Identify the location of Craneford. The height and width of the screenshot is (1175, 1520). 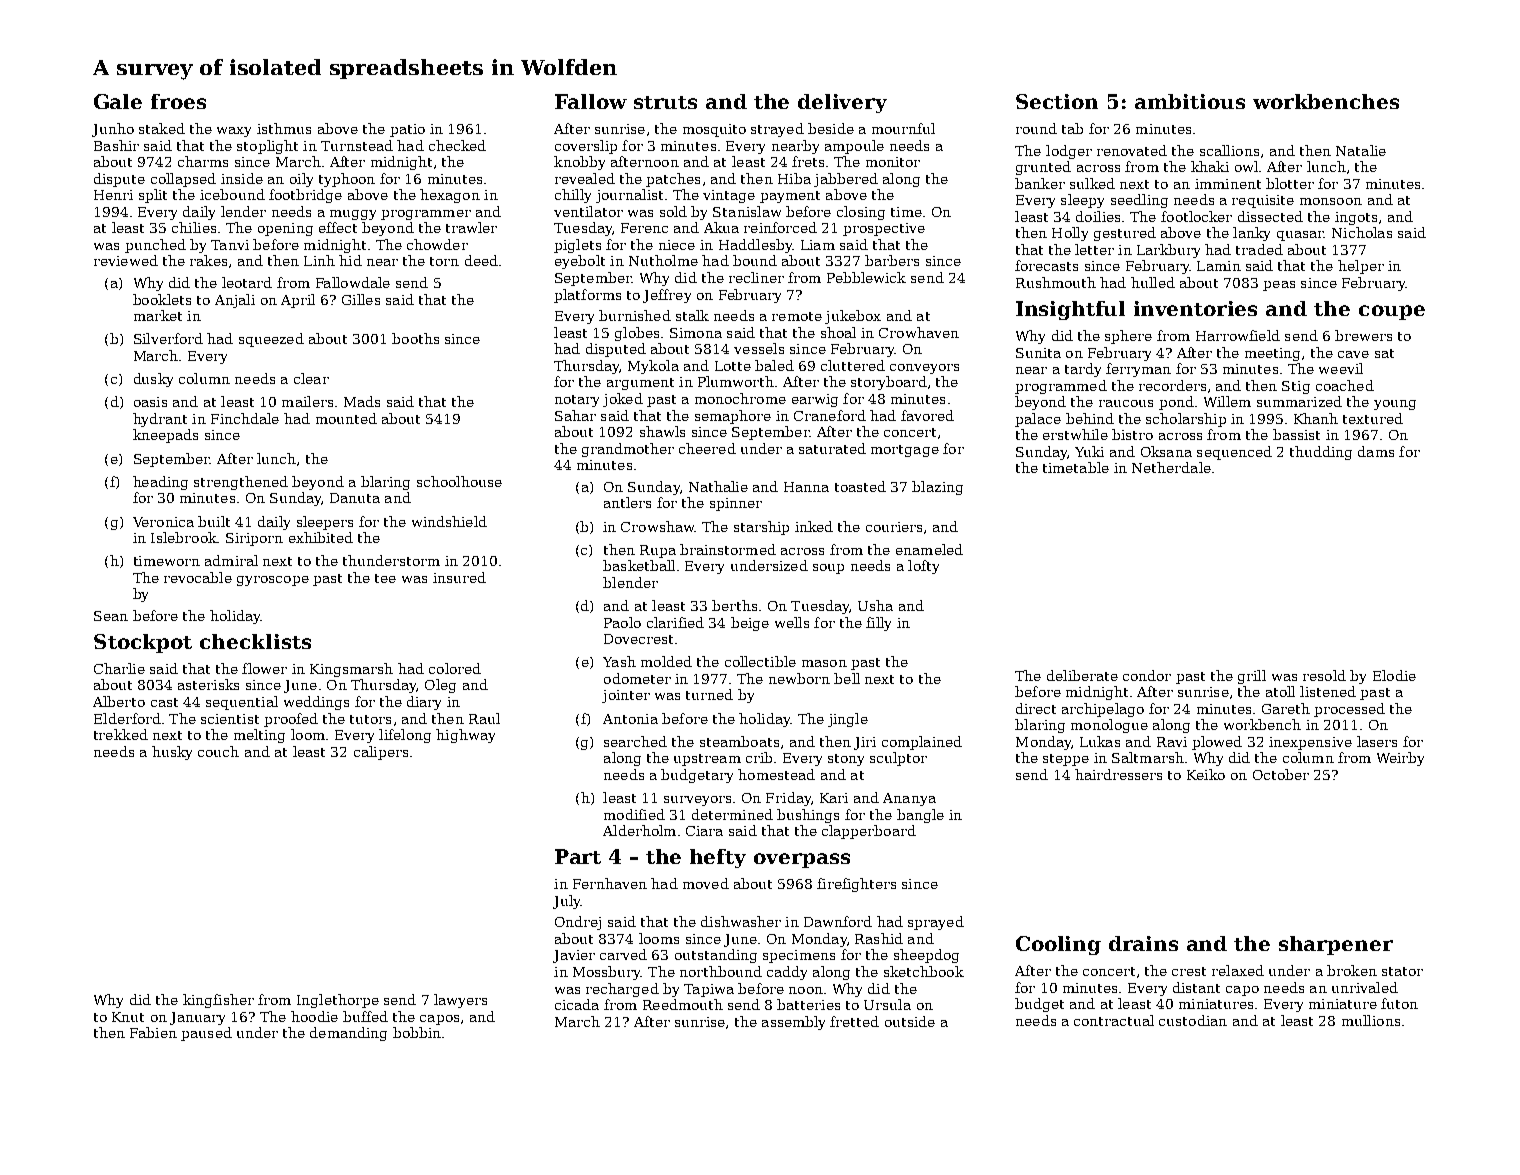
(830, 415).
